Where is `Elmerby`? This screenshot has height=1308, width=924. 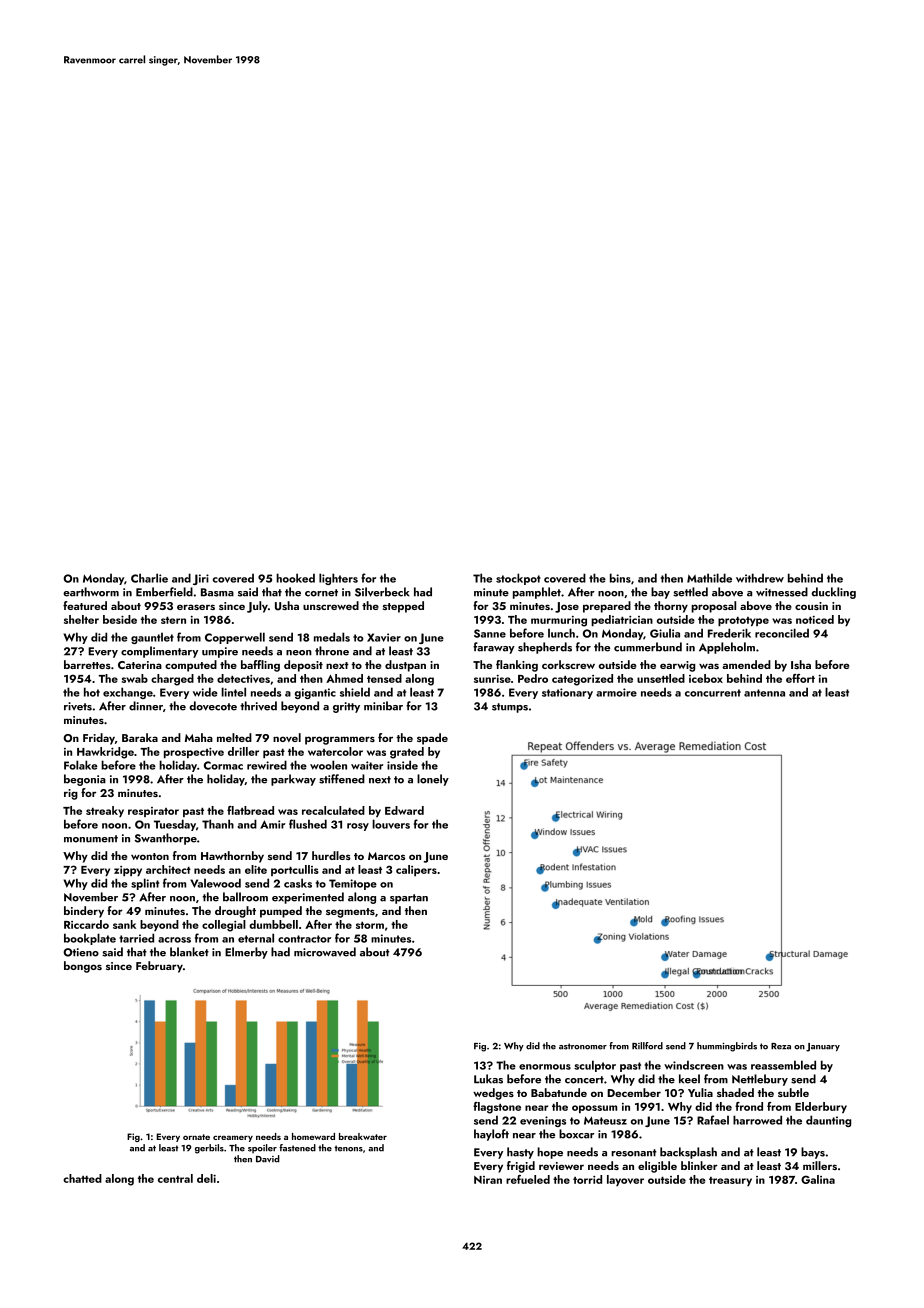
Elmerby is located at coordinates (246, 953).
